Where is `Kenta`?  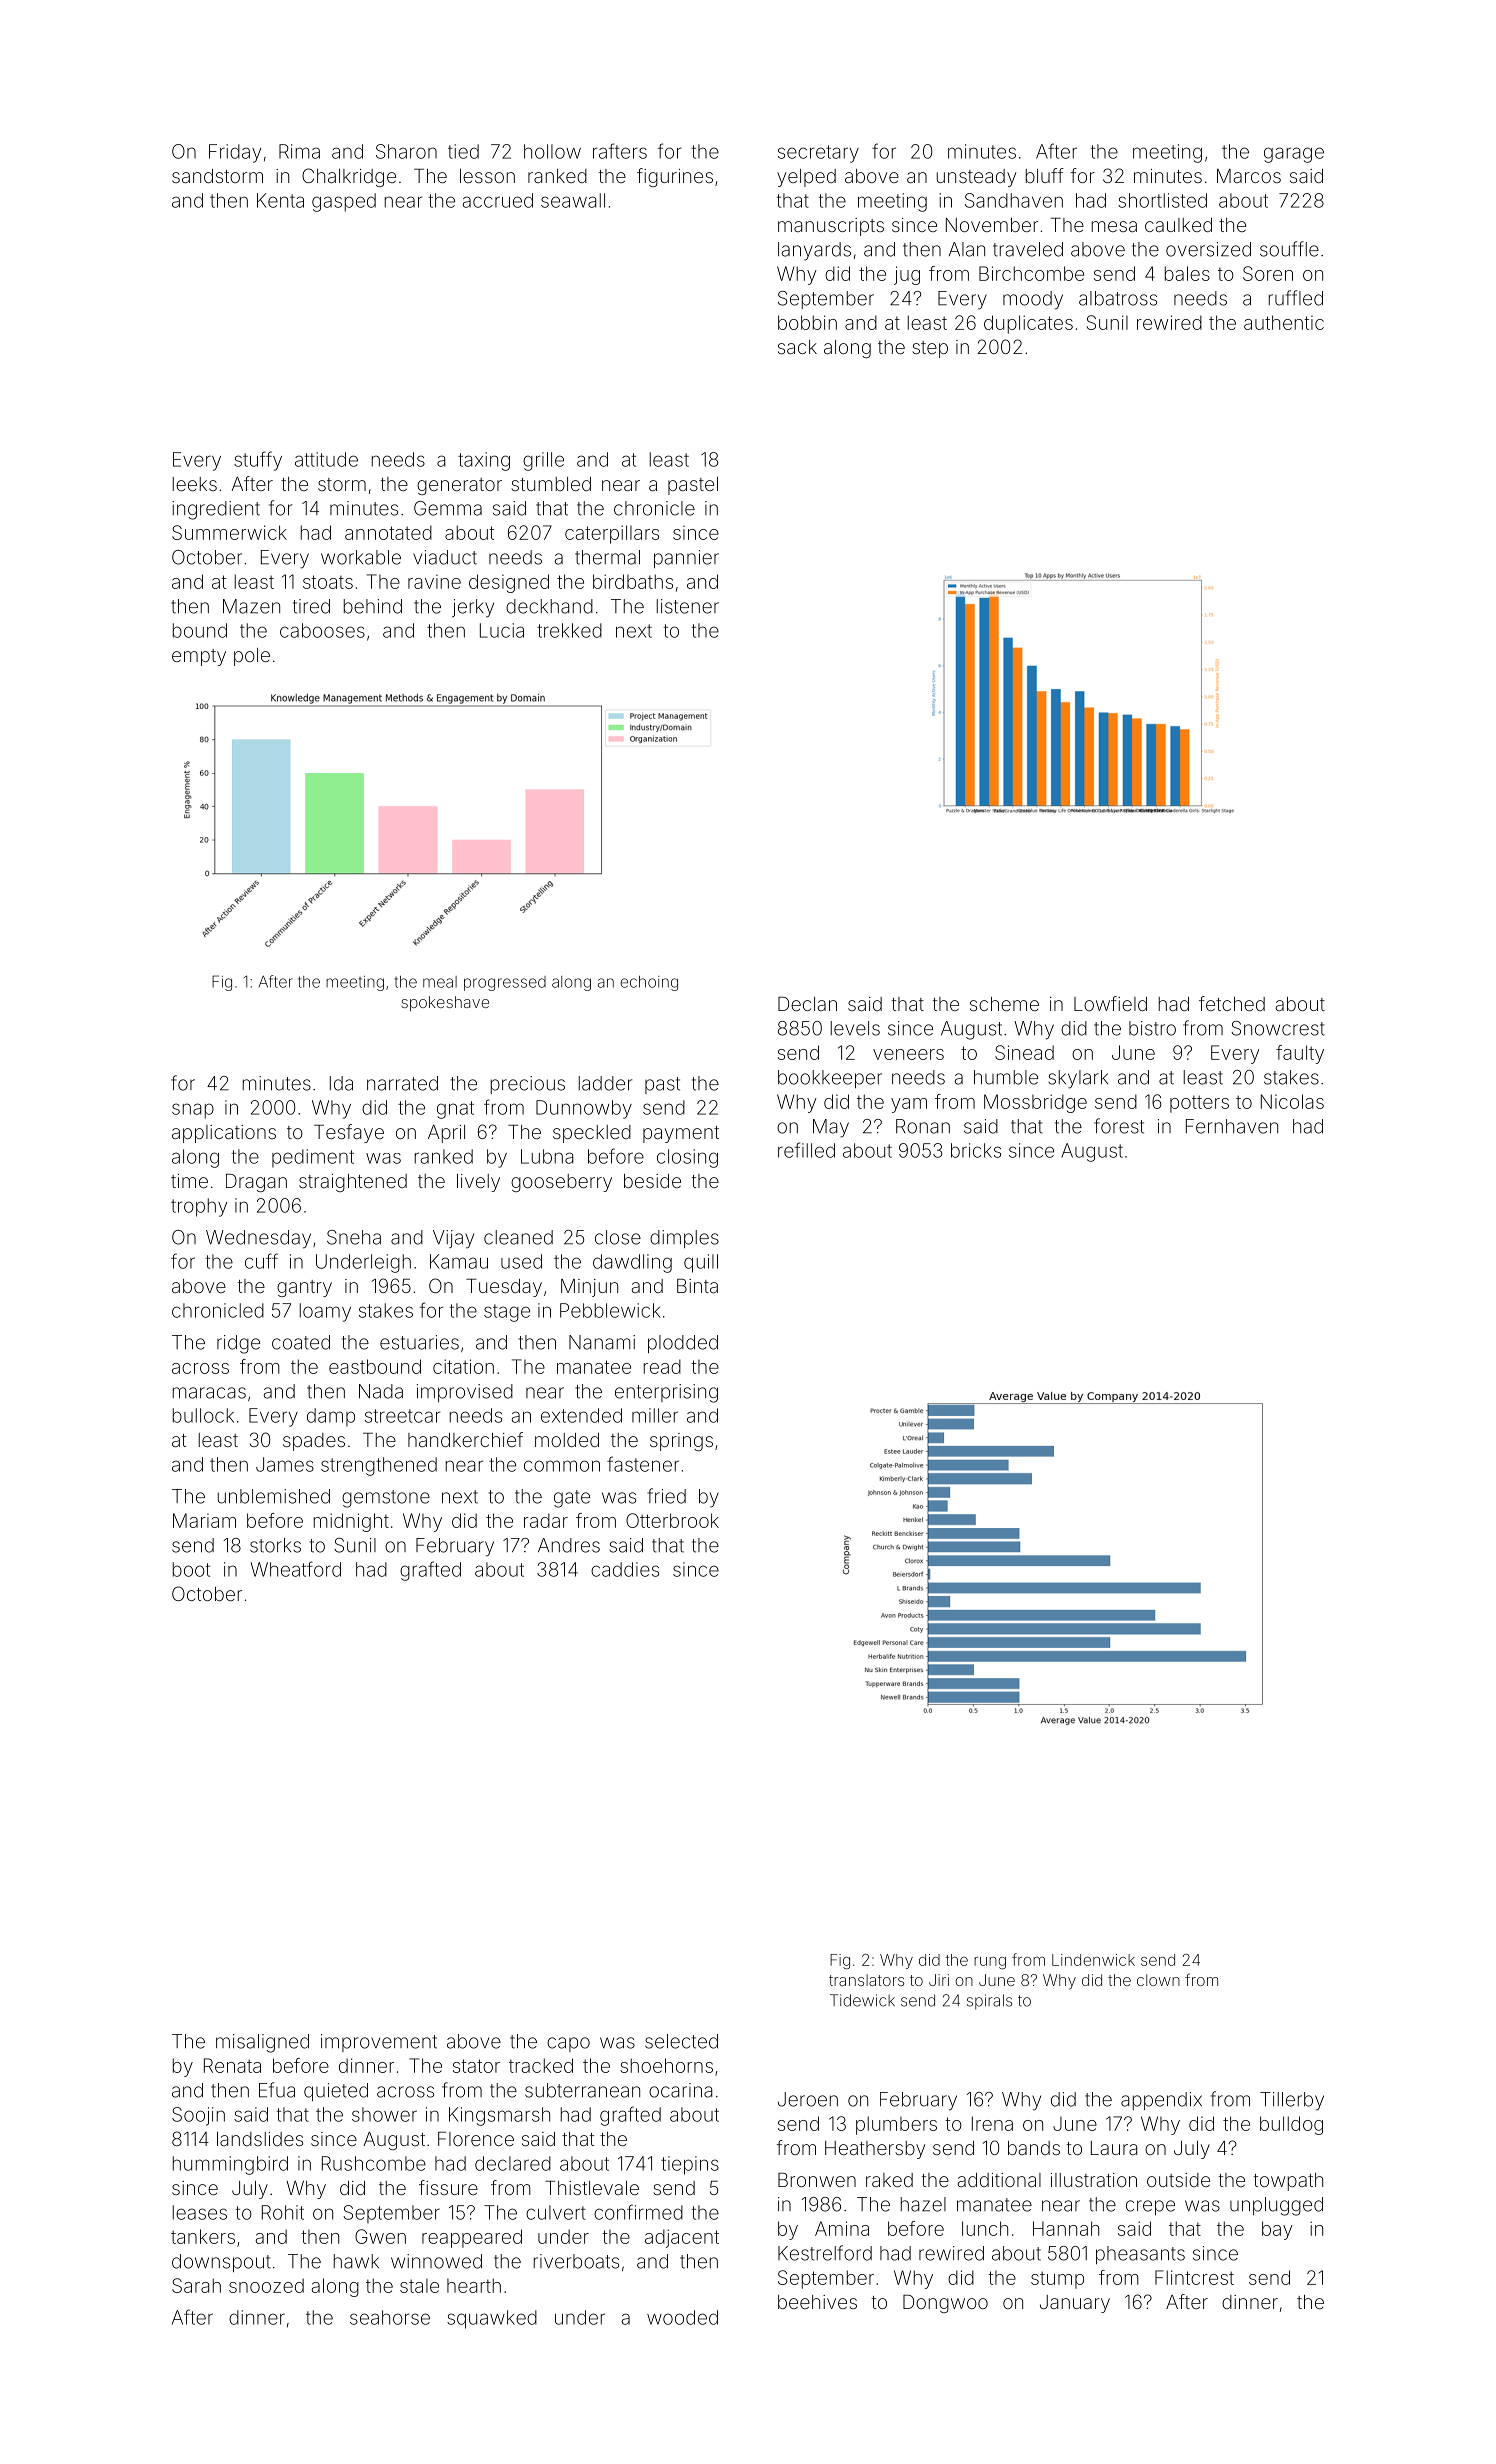 Kenta is located at coordinates (280, 200).
